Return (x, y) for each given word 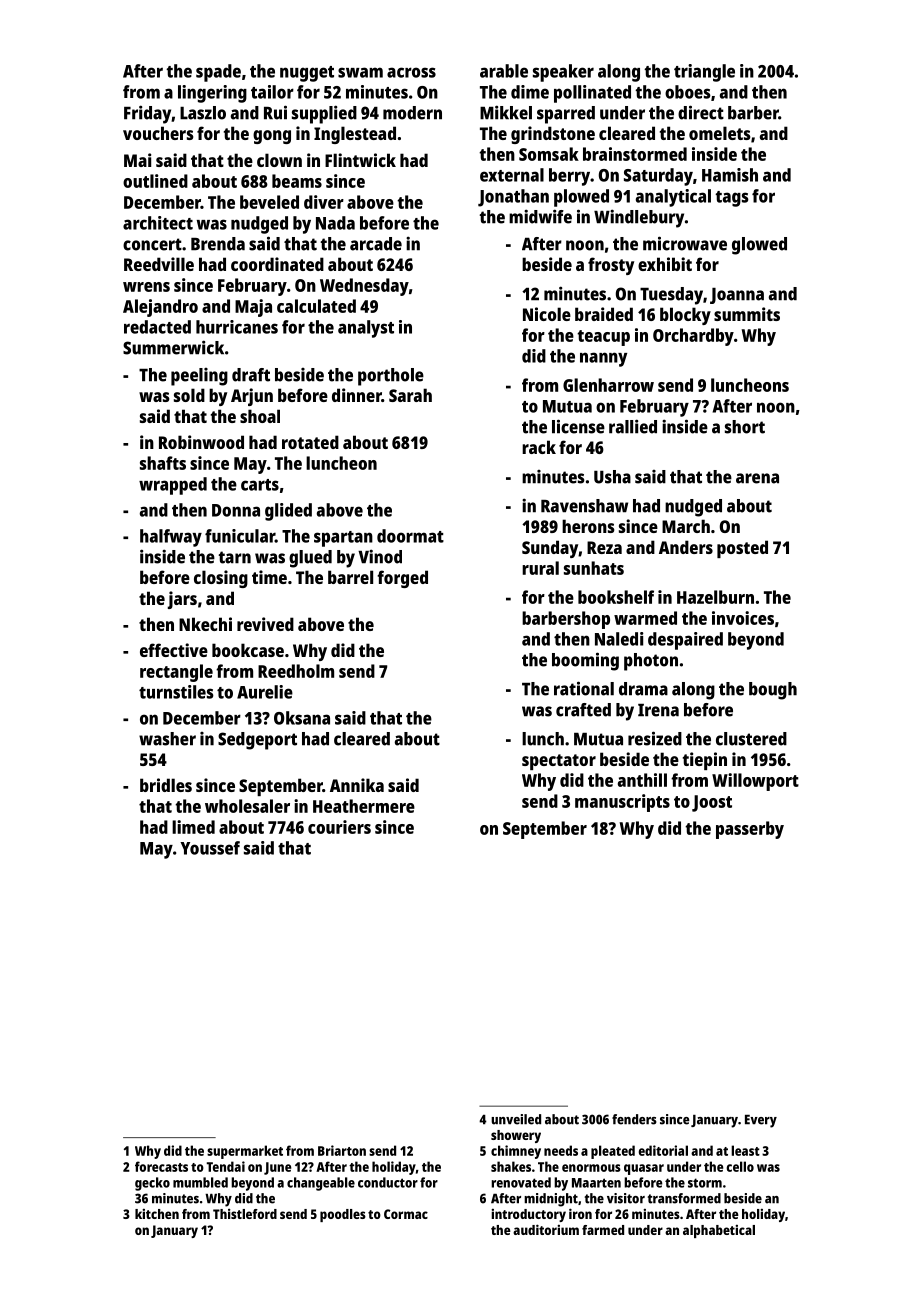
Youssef (210, 848)
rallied (633, 426)
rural (540, 568)
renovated (521, 1182)
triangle (704, 73)
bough (773, 691)
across (411, 72)
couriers (339, 827)
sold (189, 395)
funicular (240, 536)
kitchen (157, 1214)
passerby (750, 830)
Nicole (547, 314)
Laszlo (203, 113)
